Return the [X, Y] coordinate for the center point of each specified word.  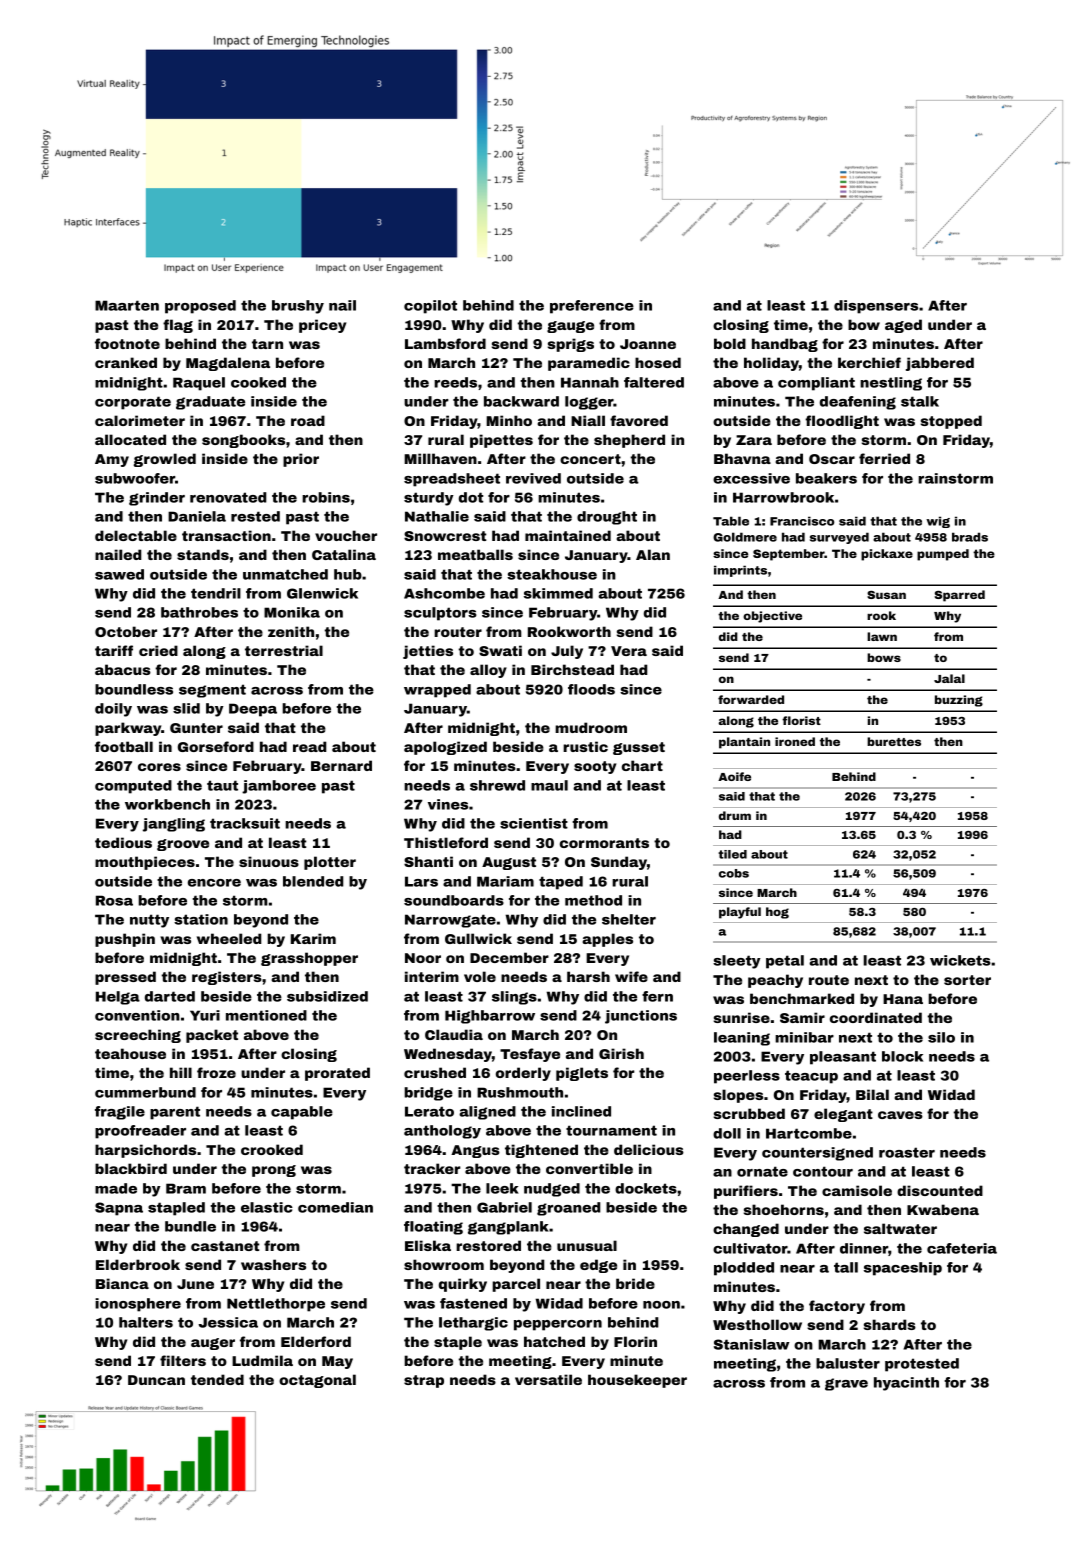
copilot [430, 307]
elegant [843, 1115]
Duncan [156, 1380]
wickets [960, 960]
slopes [738, 1096]
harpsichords [145, 1151]
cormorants [604, 843]
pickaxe [887, 555]
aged [903, 326]
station [201, 919]
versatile [548, 1379]
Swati [500, 650]
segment [212, 691]
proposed [200, 307]
